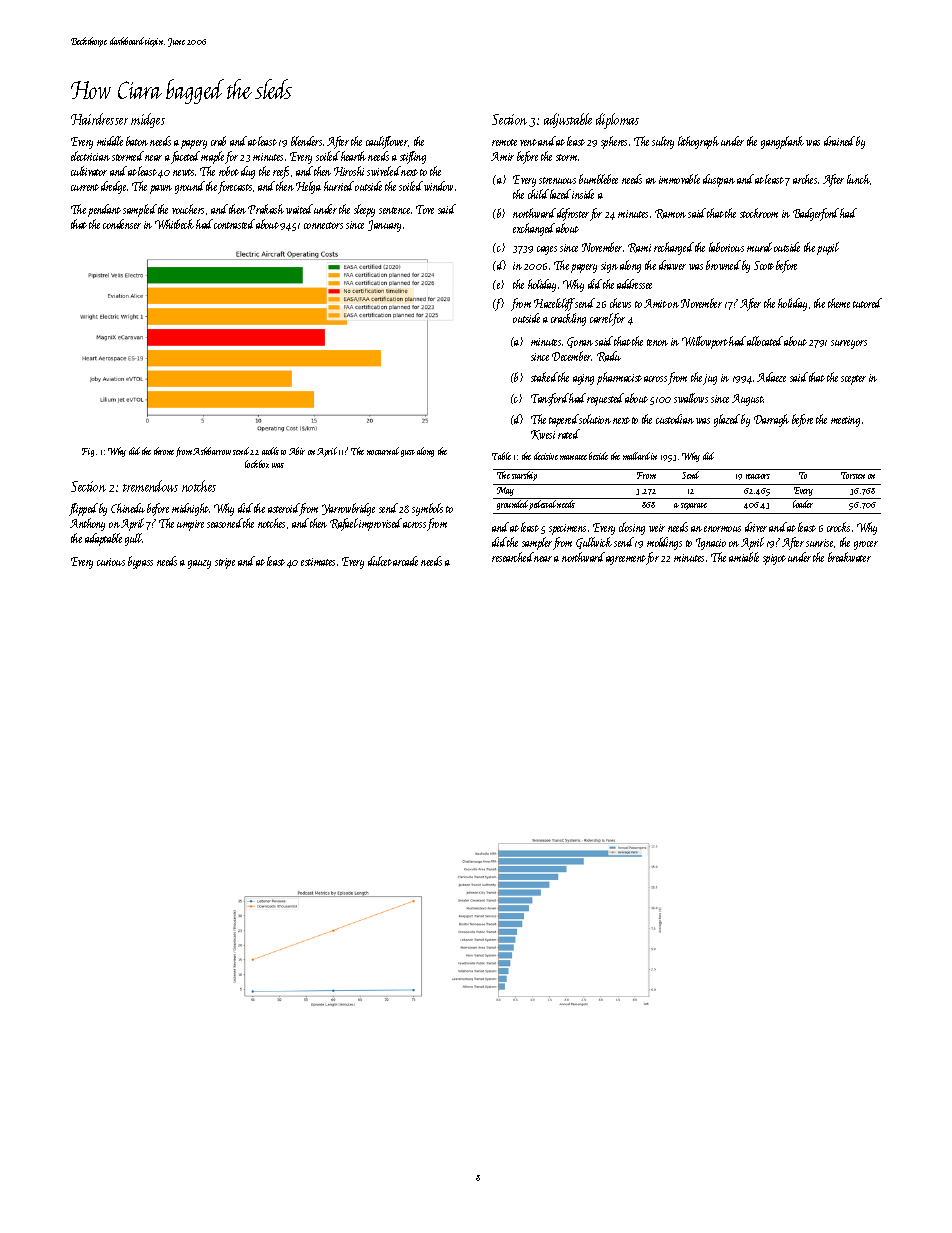 This screenshot has width=952, height=1233. What do you see at coordinates (234, 224) in the screenshot?
I see `contrasted` at bounding box center [234, 224].
